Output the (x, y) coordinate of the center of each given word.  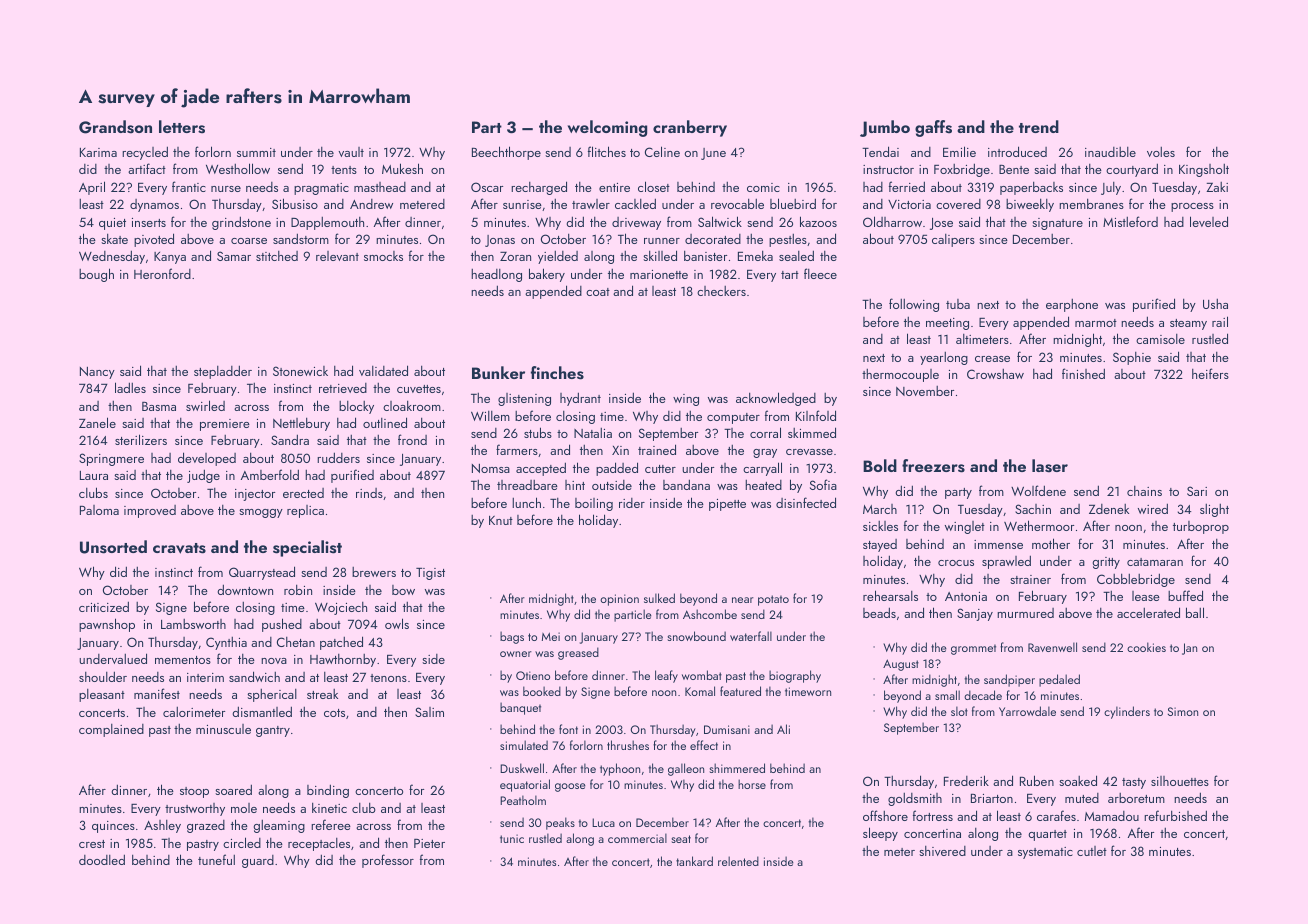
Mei (551, 636)
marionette (659, 274)
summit (256, 152)
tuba (958, 304)
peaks (560, 823)
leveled (1209, 221)
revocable (737, 204)
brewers (374, 572)
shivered (942, 851)
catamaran (1155, 562)
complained (111, 730)
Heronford (162, 273)
